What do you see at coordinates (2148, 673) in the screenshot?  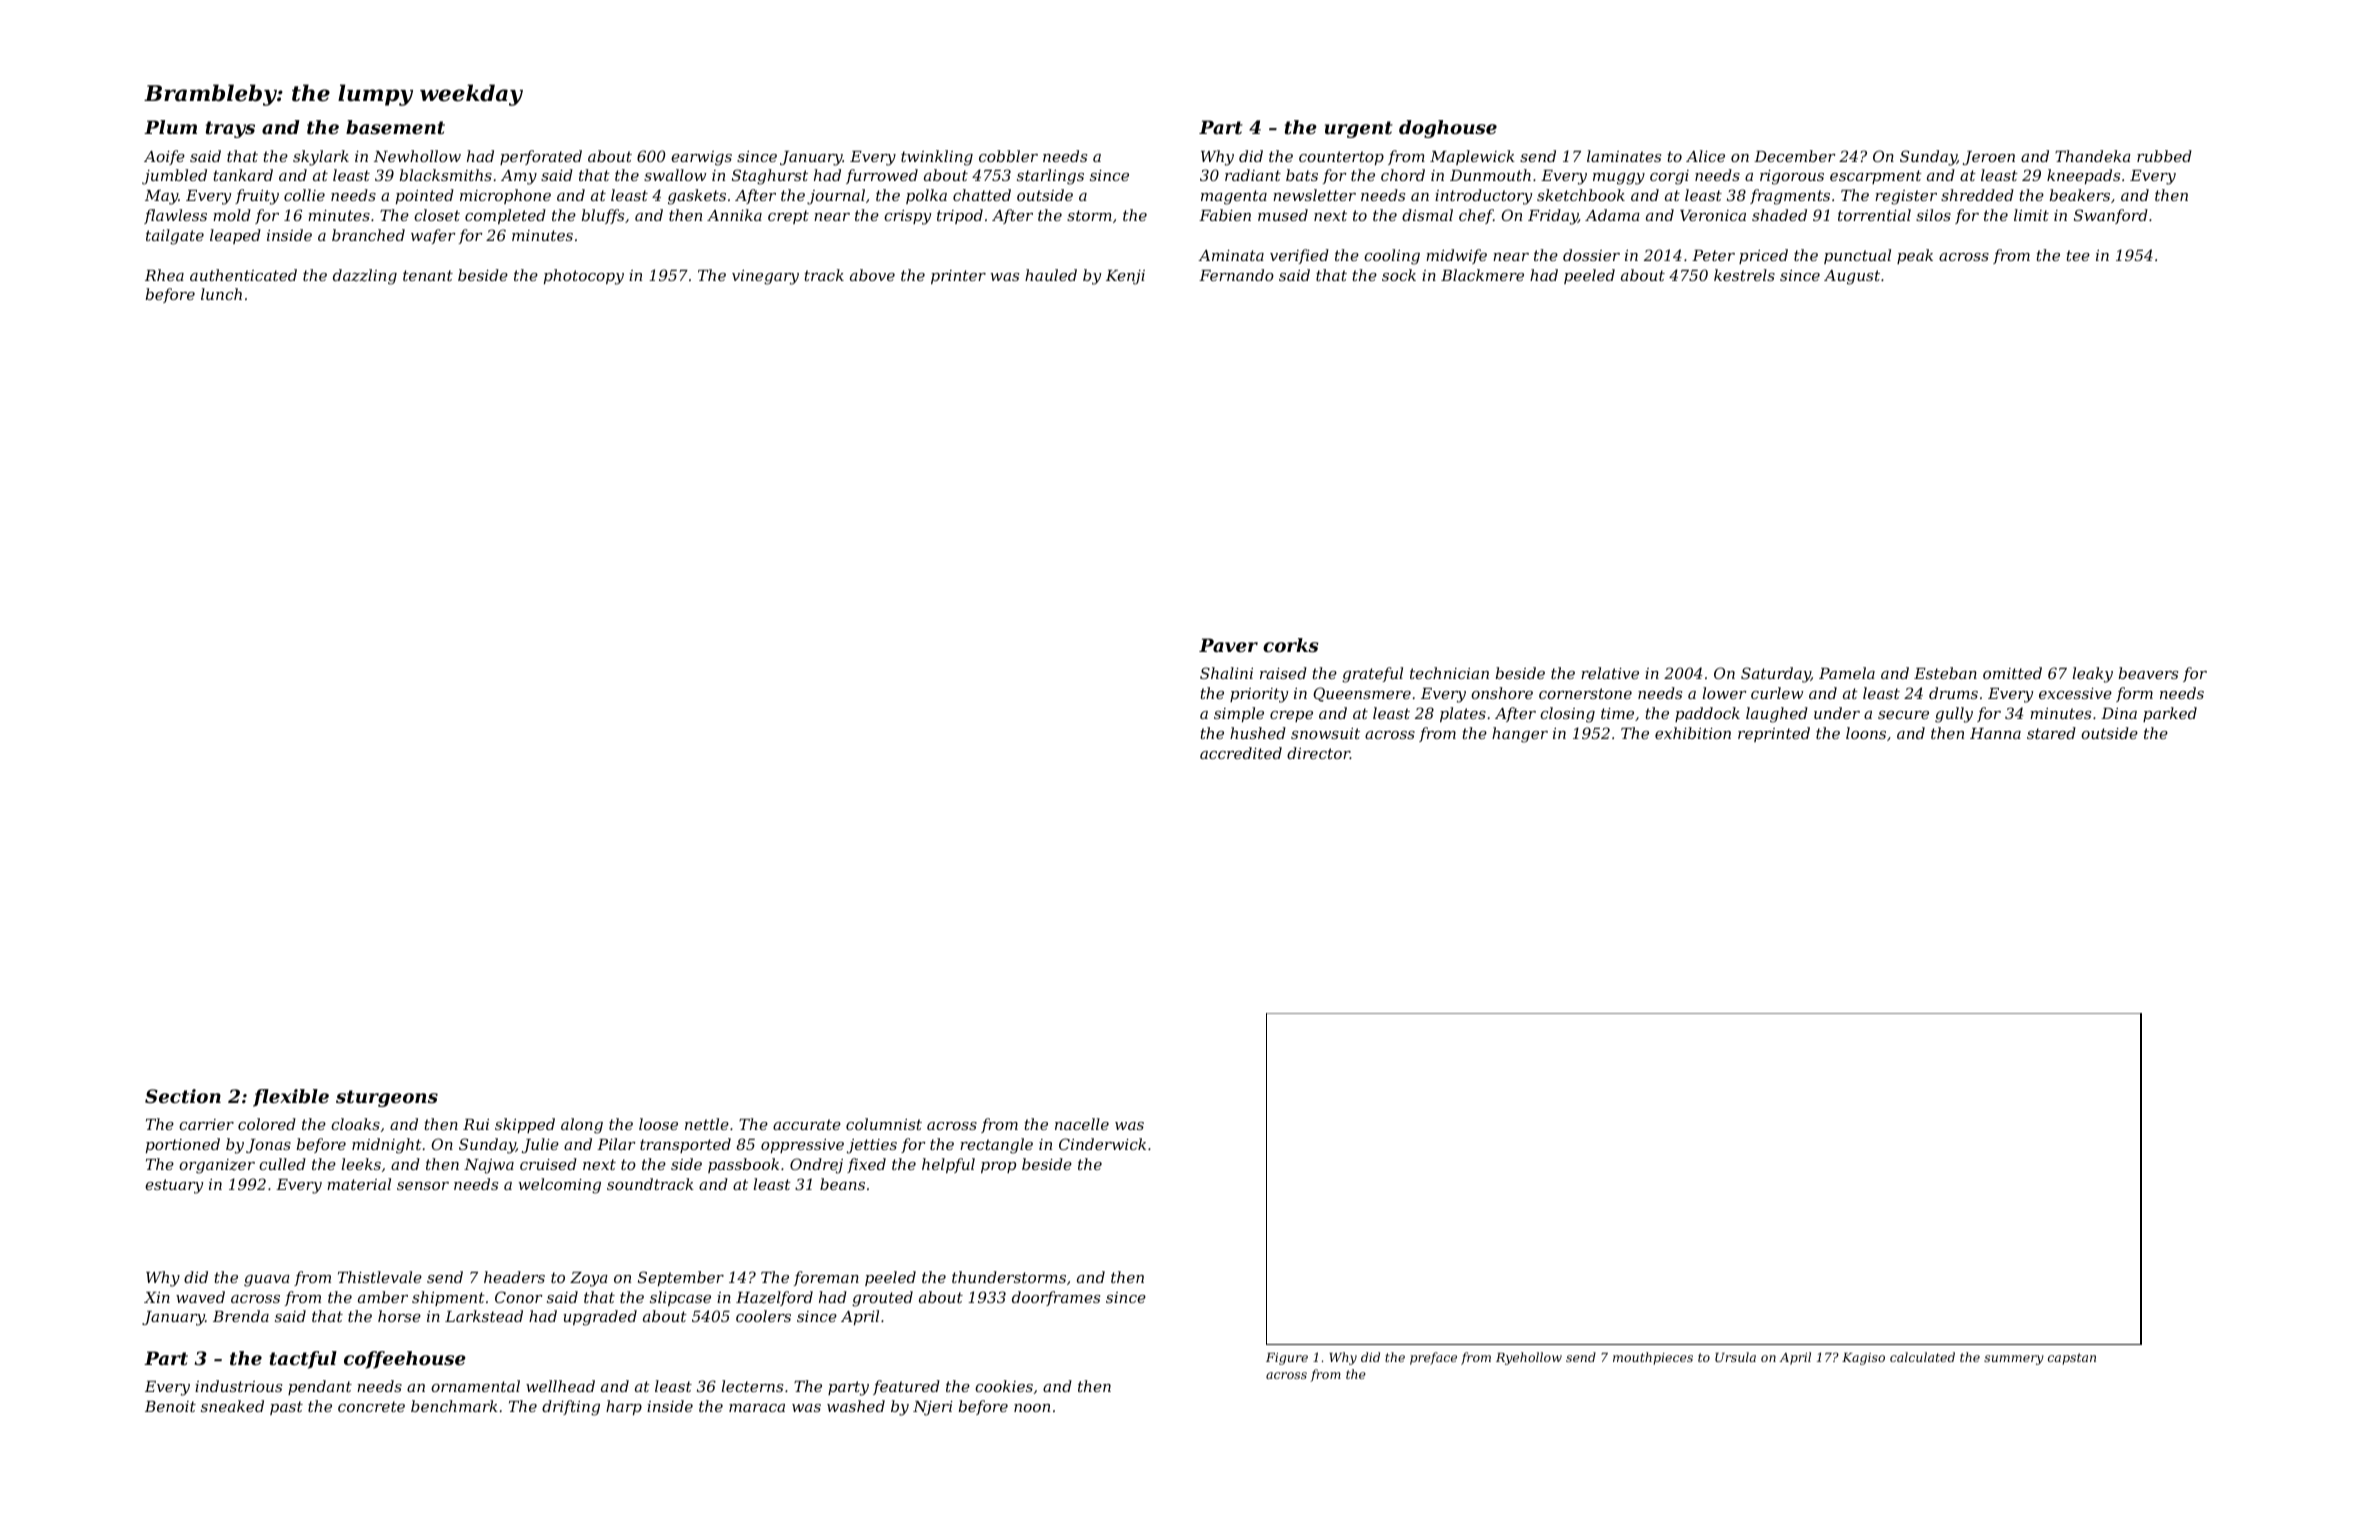 I see `beavers` at bounding box center [2148, 673].
